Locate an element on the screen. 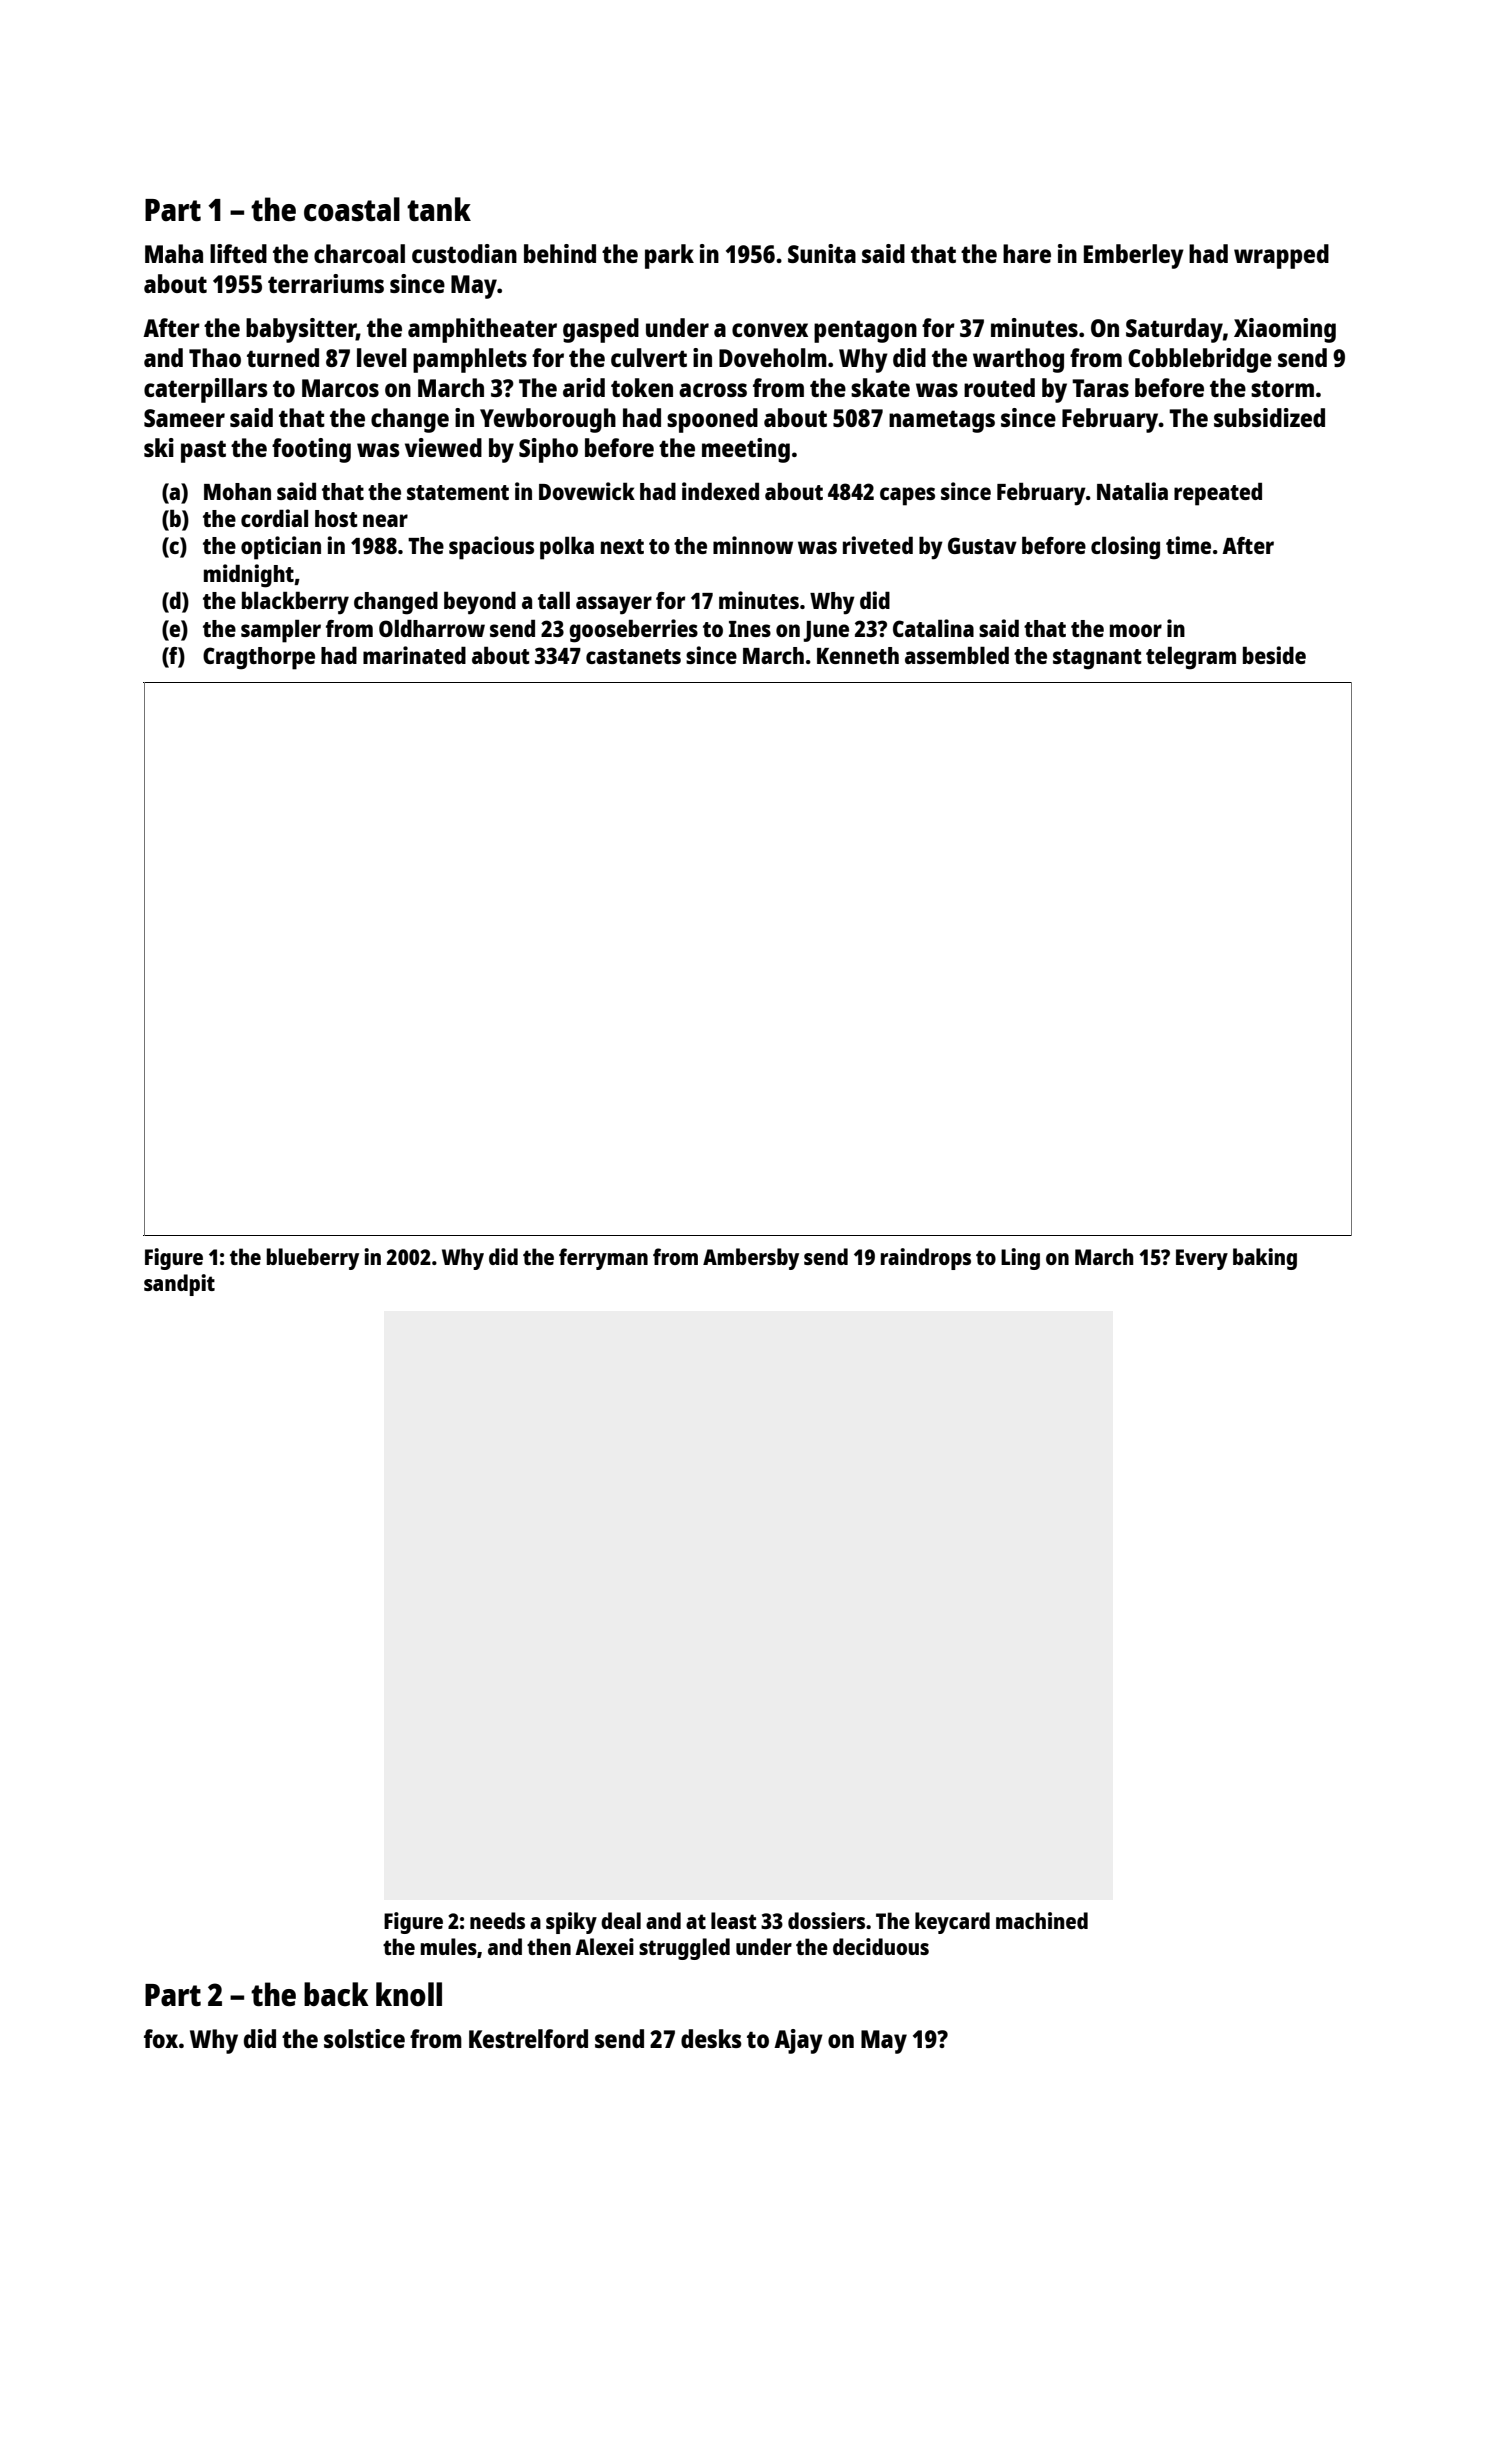 The width and height of the screenshot is (1496, 2464). Taras is located at coordinates (1100, 388).
